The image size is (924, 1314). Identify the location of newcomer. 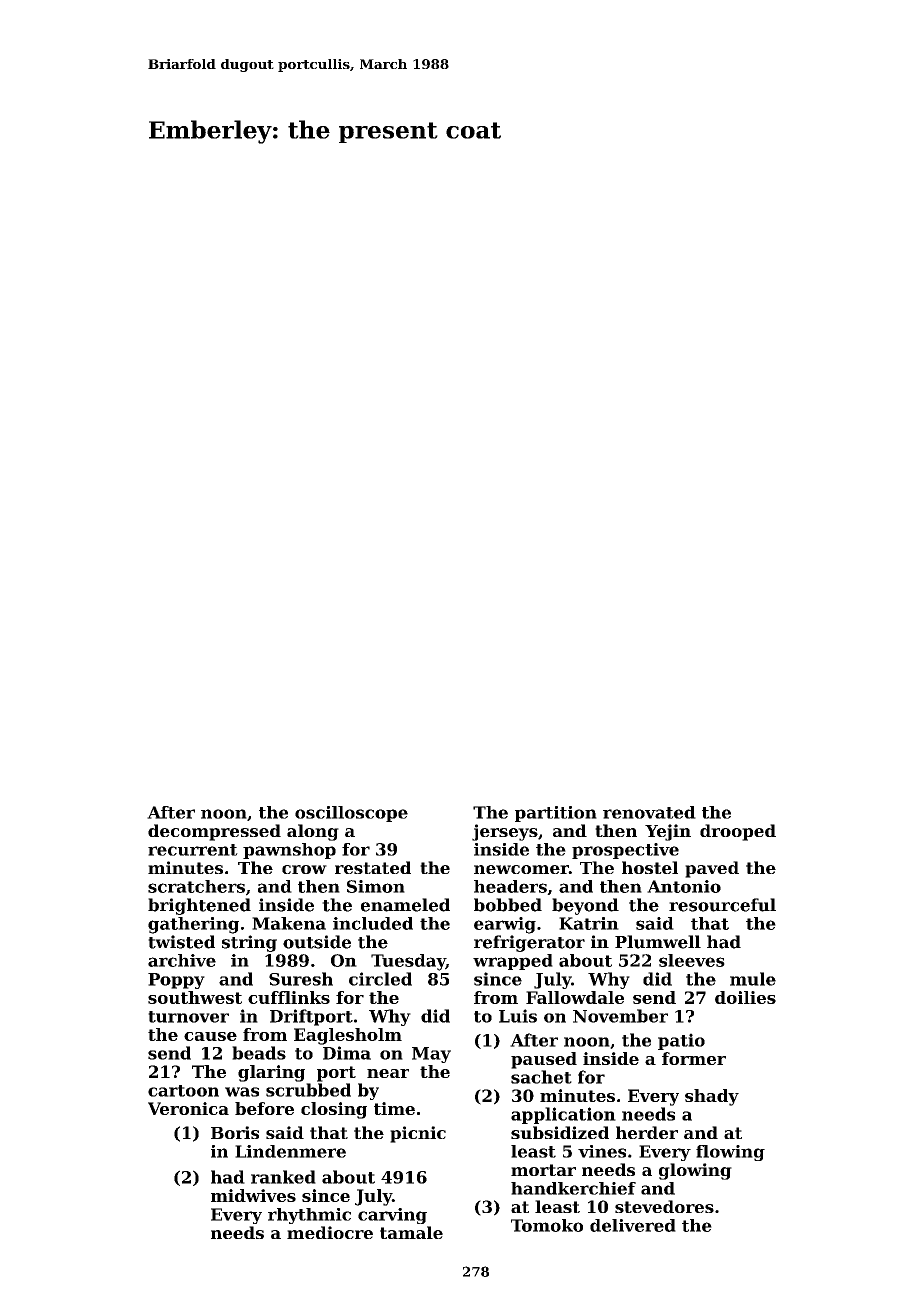
(521, 869).
